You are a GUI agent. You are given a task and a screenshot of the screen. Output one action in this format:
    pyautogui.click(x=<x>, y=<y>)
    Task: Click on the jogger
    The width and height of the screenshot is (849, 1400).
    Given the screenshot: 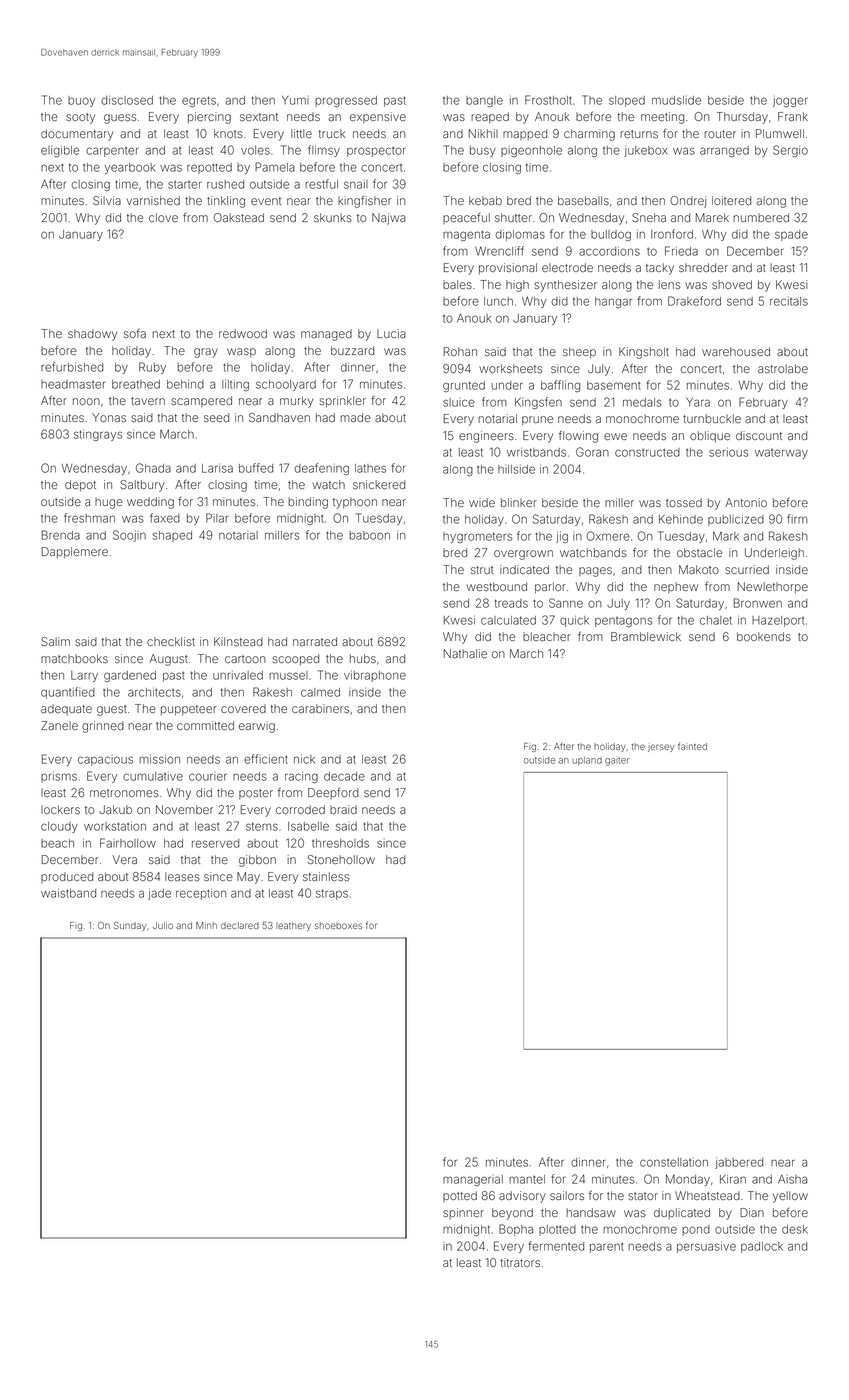 What is the action you would take?
    pyautogui.click(x=790, y=101)
